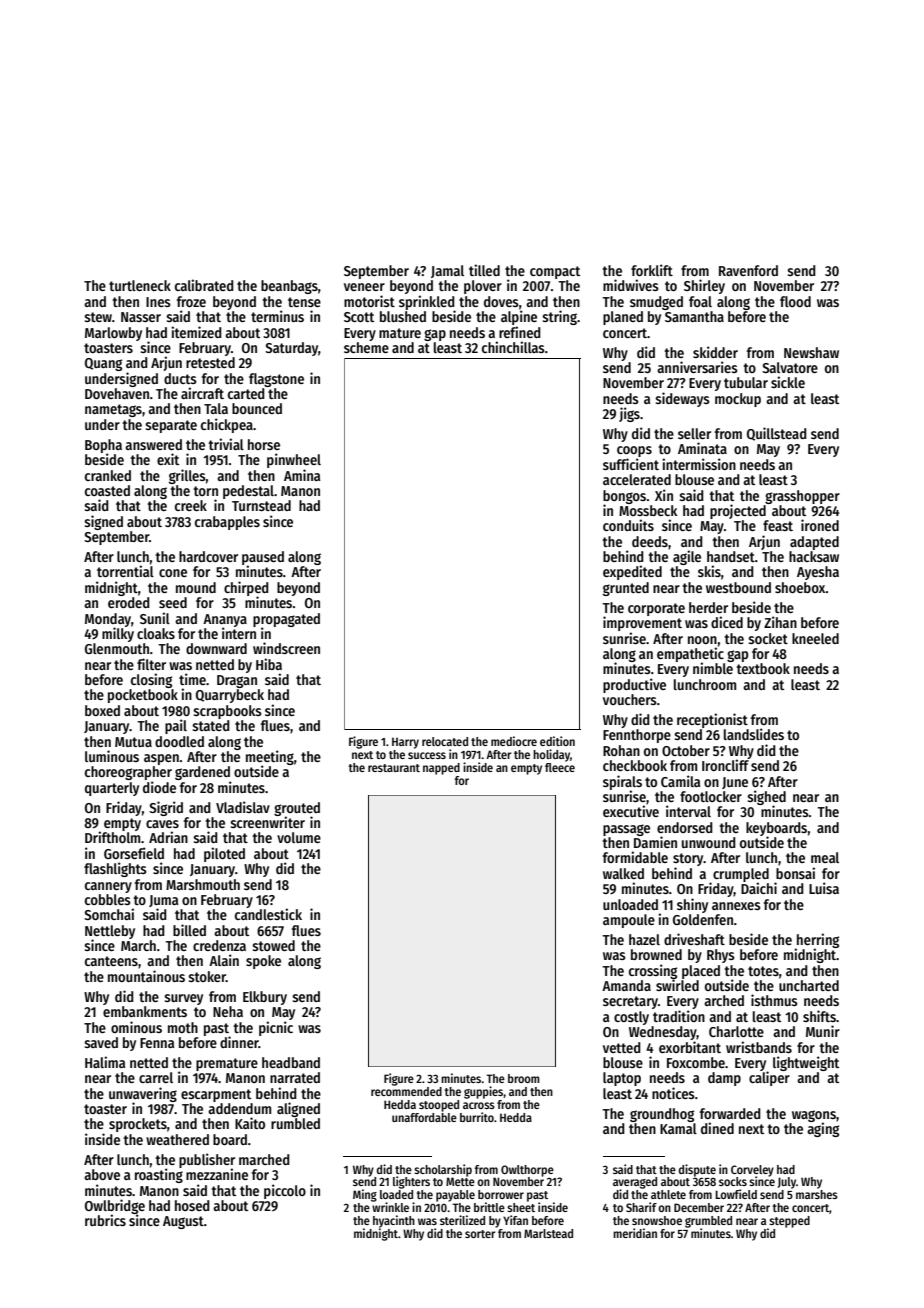  Describe the element at coordinates (789, 1222) in the document. I see `stepped` at that location.
